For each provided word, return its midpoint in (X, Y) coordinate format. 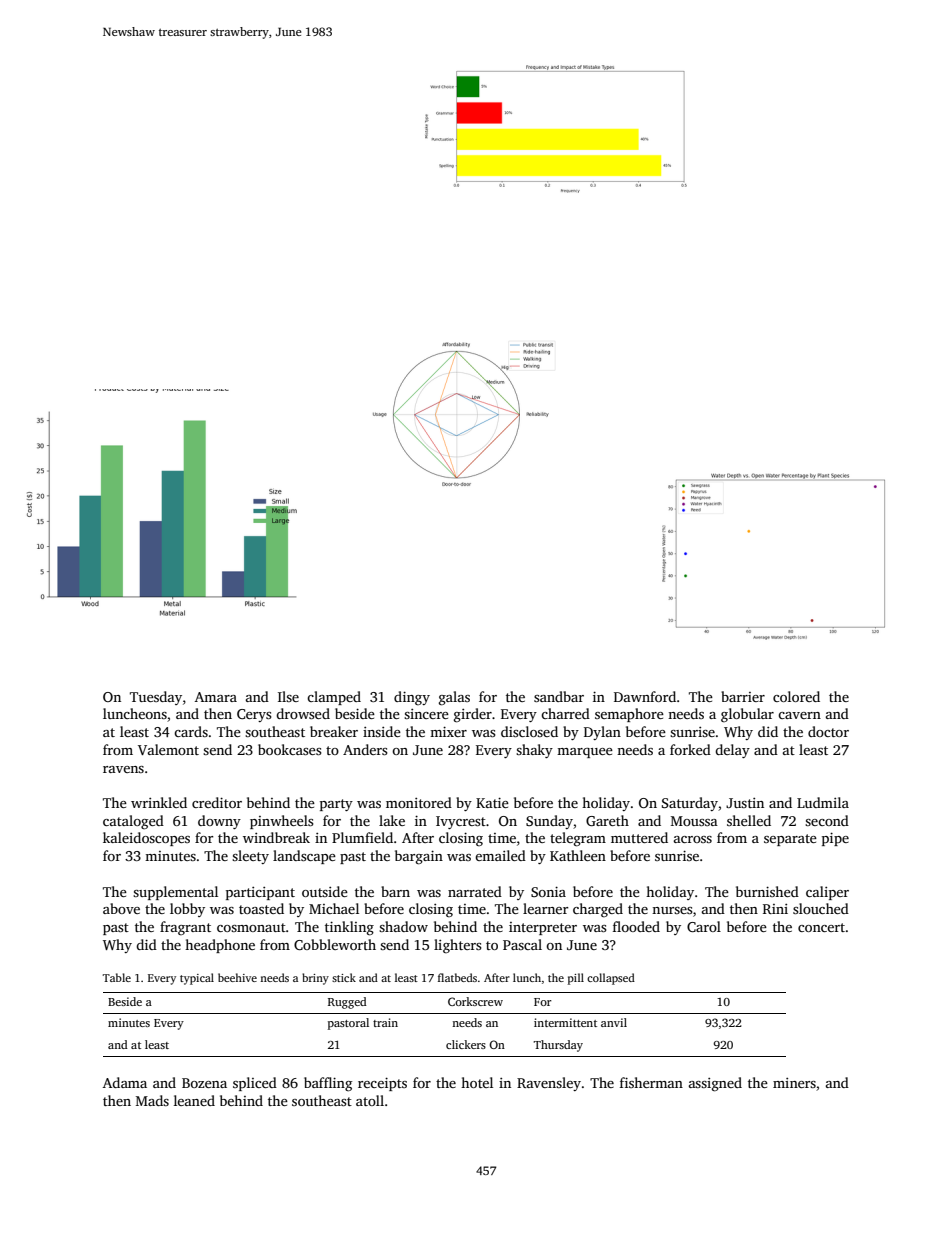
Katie (492, 802)
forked (690, 749)
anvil (614, 1022)
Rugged (347, 1003)
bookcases (290, 749)
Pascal (522, 944)
